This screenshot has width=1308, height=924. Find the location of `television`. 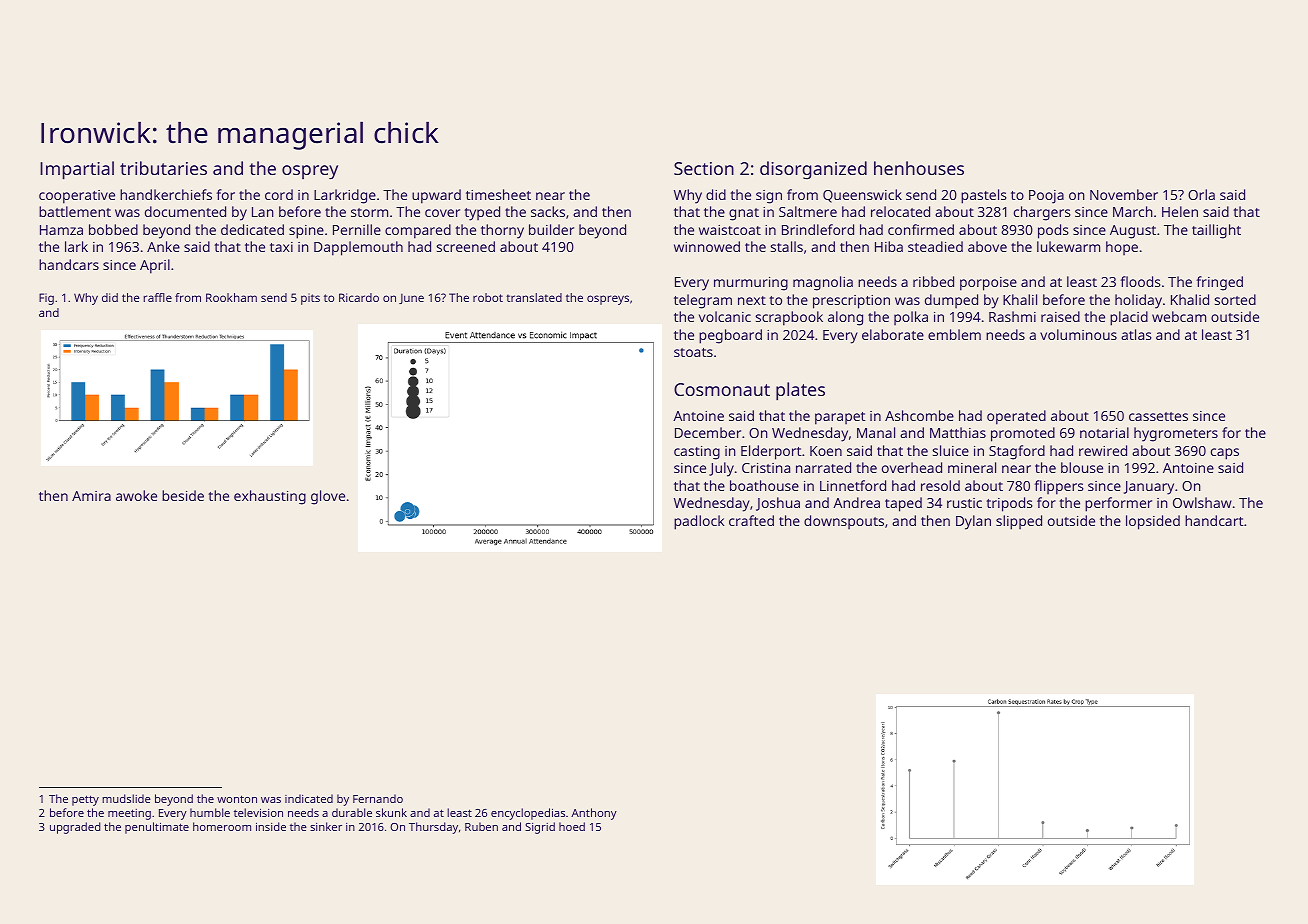

television is located at coordinates (258, 812).
